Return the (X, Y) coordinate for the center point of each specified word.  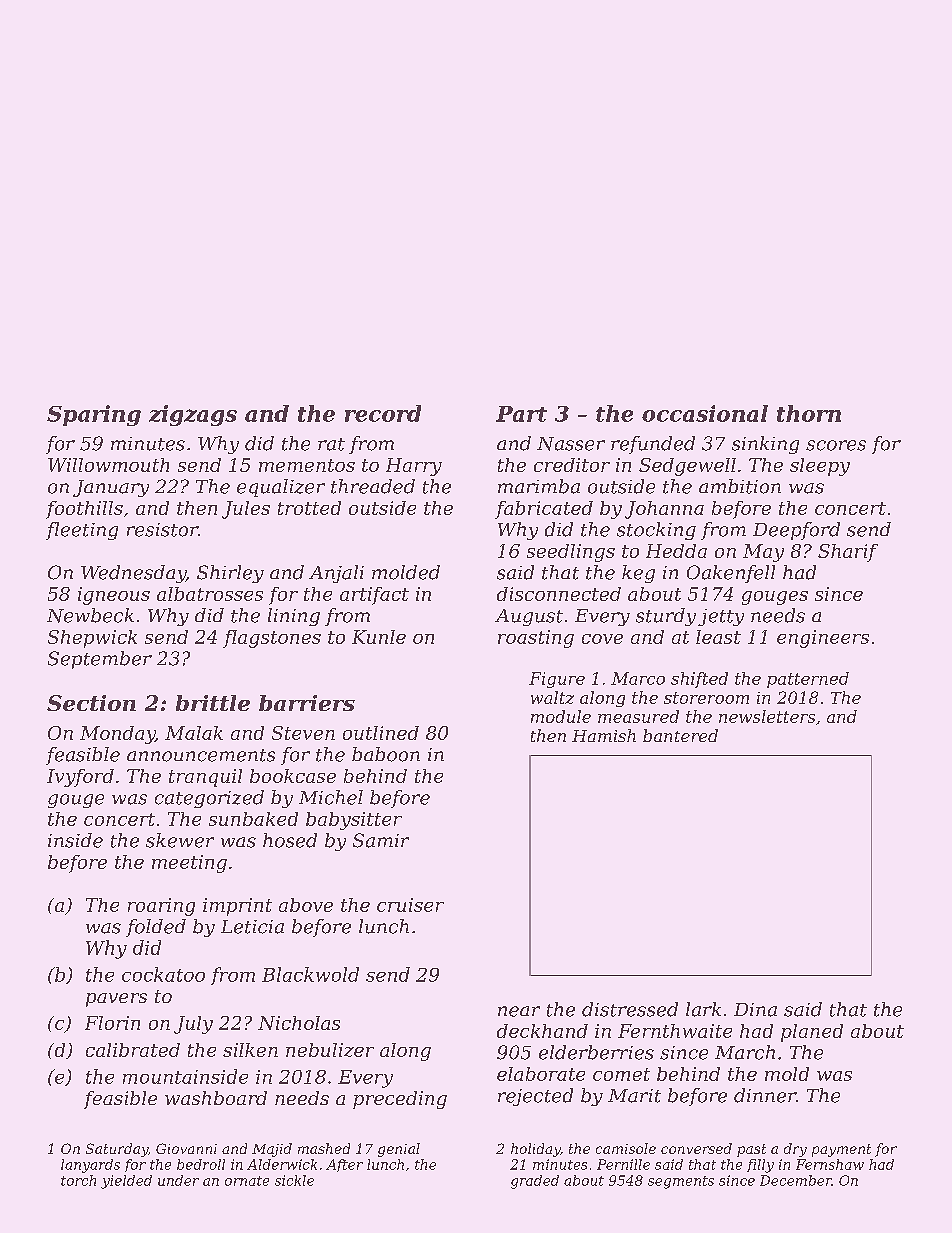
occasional (705, 413)
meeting (189, 864)
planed (812, 1033)
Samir (381, 840)
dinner (765, 1095)
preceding (400, 1100)
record (383, 413)
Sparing (94, 415)
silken (250, 1050)
